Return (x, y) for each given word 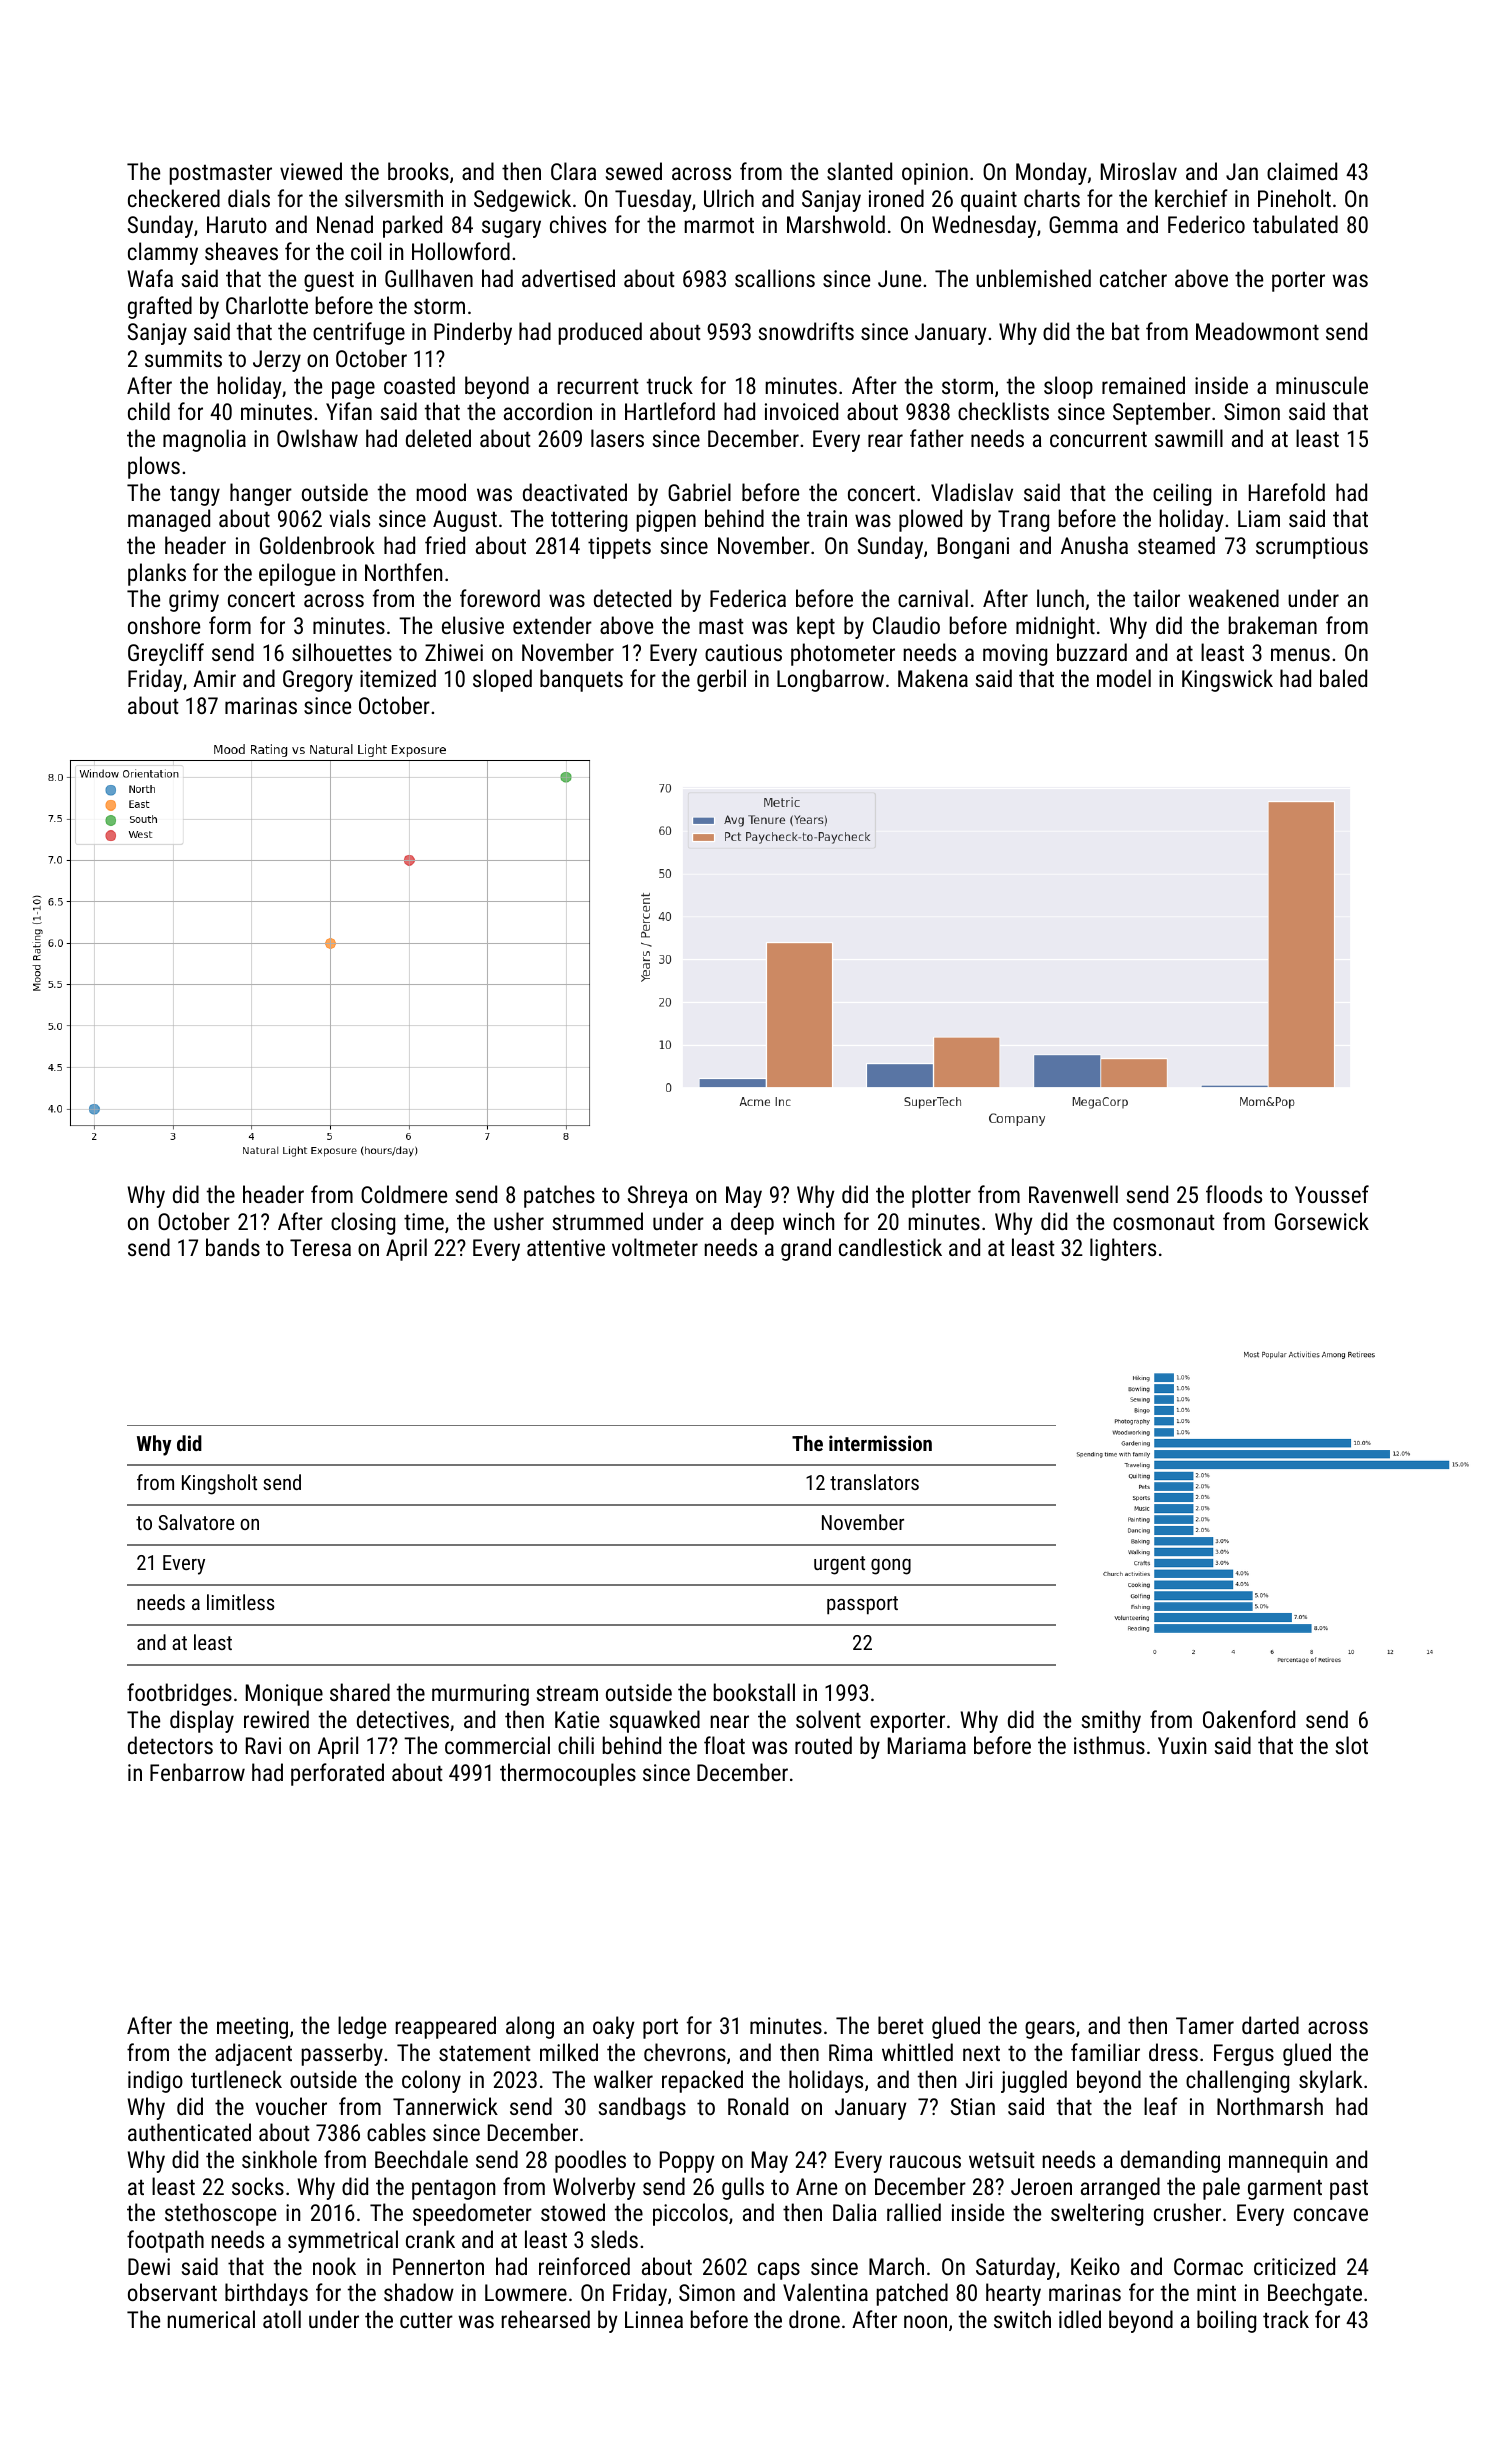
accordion (548, 411)
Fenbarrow (197, 1772)
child (149, 411)
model (1124, 678)
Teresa (320, 1247)
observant (172, 2292)
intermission (880, 1443)
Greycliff (166, 654)
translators (874, 1482)
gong (891, 1567)
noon (925, 2321)
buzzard (1092, 652)
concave (1331, 2214)
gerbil (721, 680)
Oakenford (1249, 1719)
